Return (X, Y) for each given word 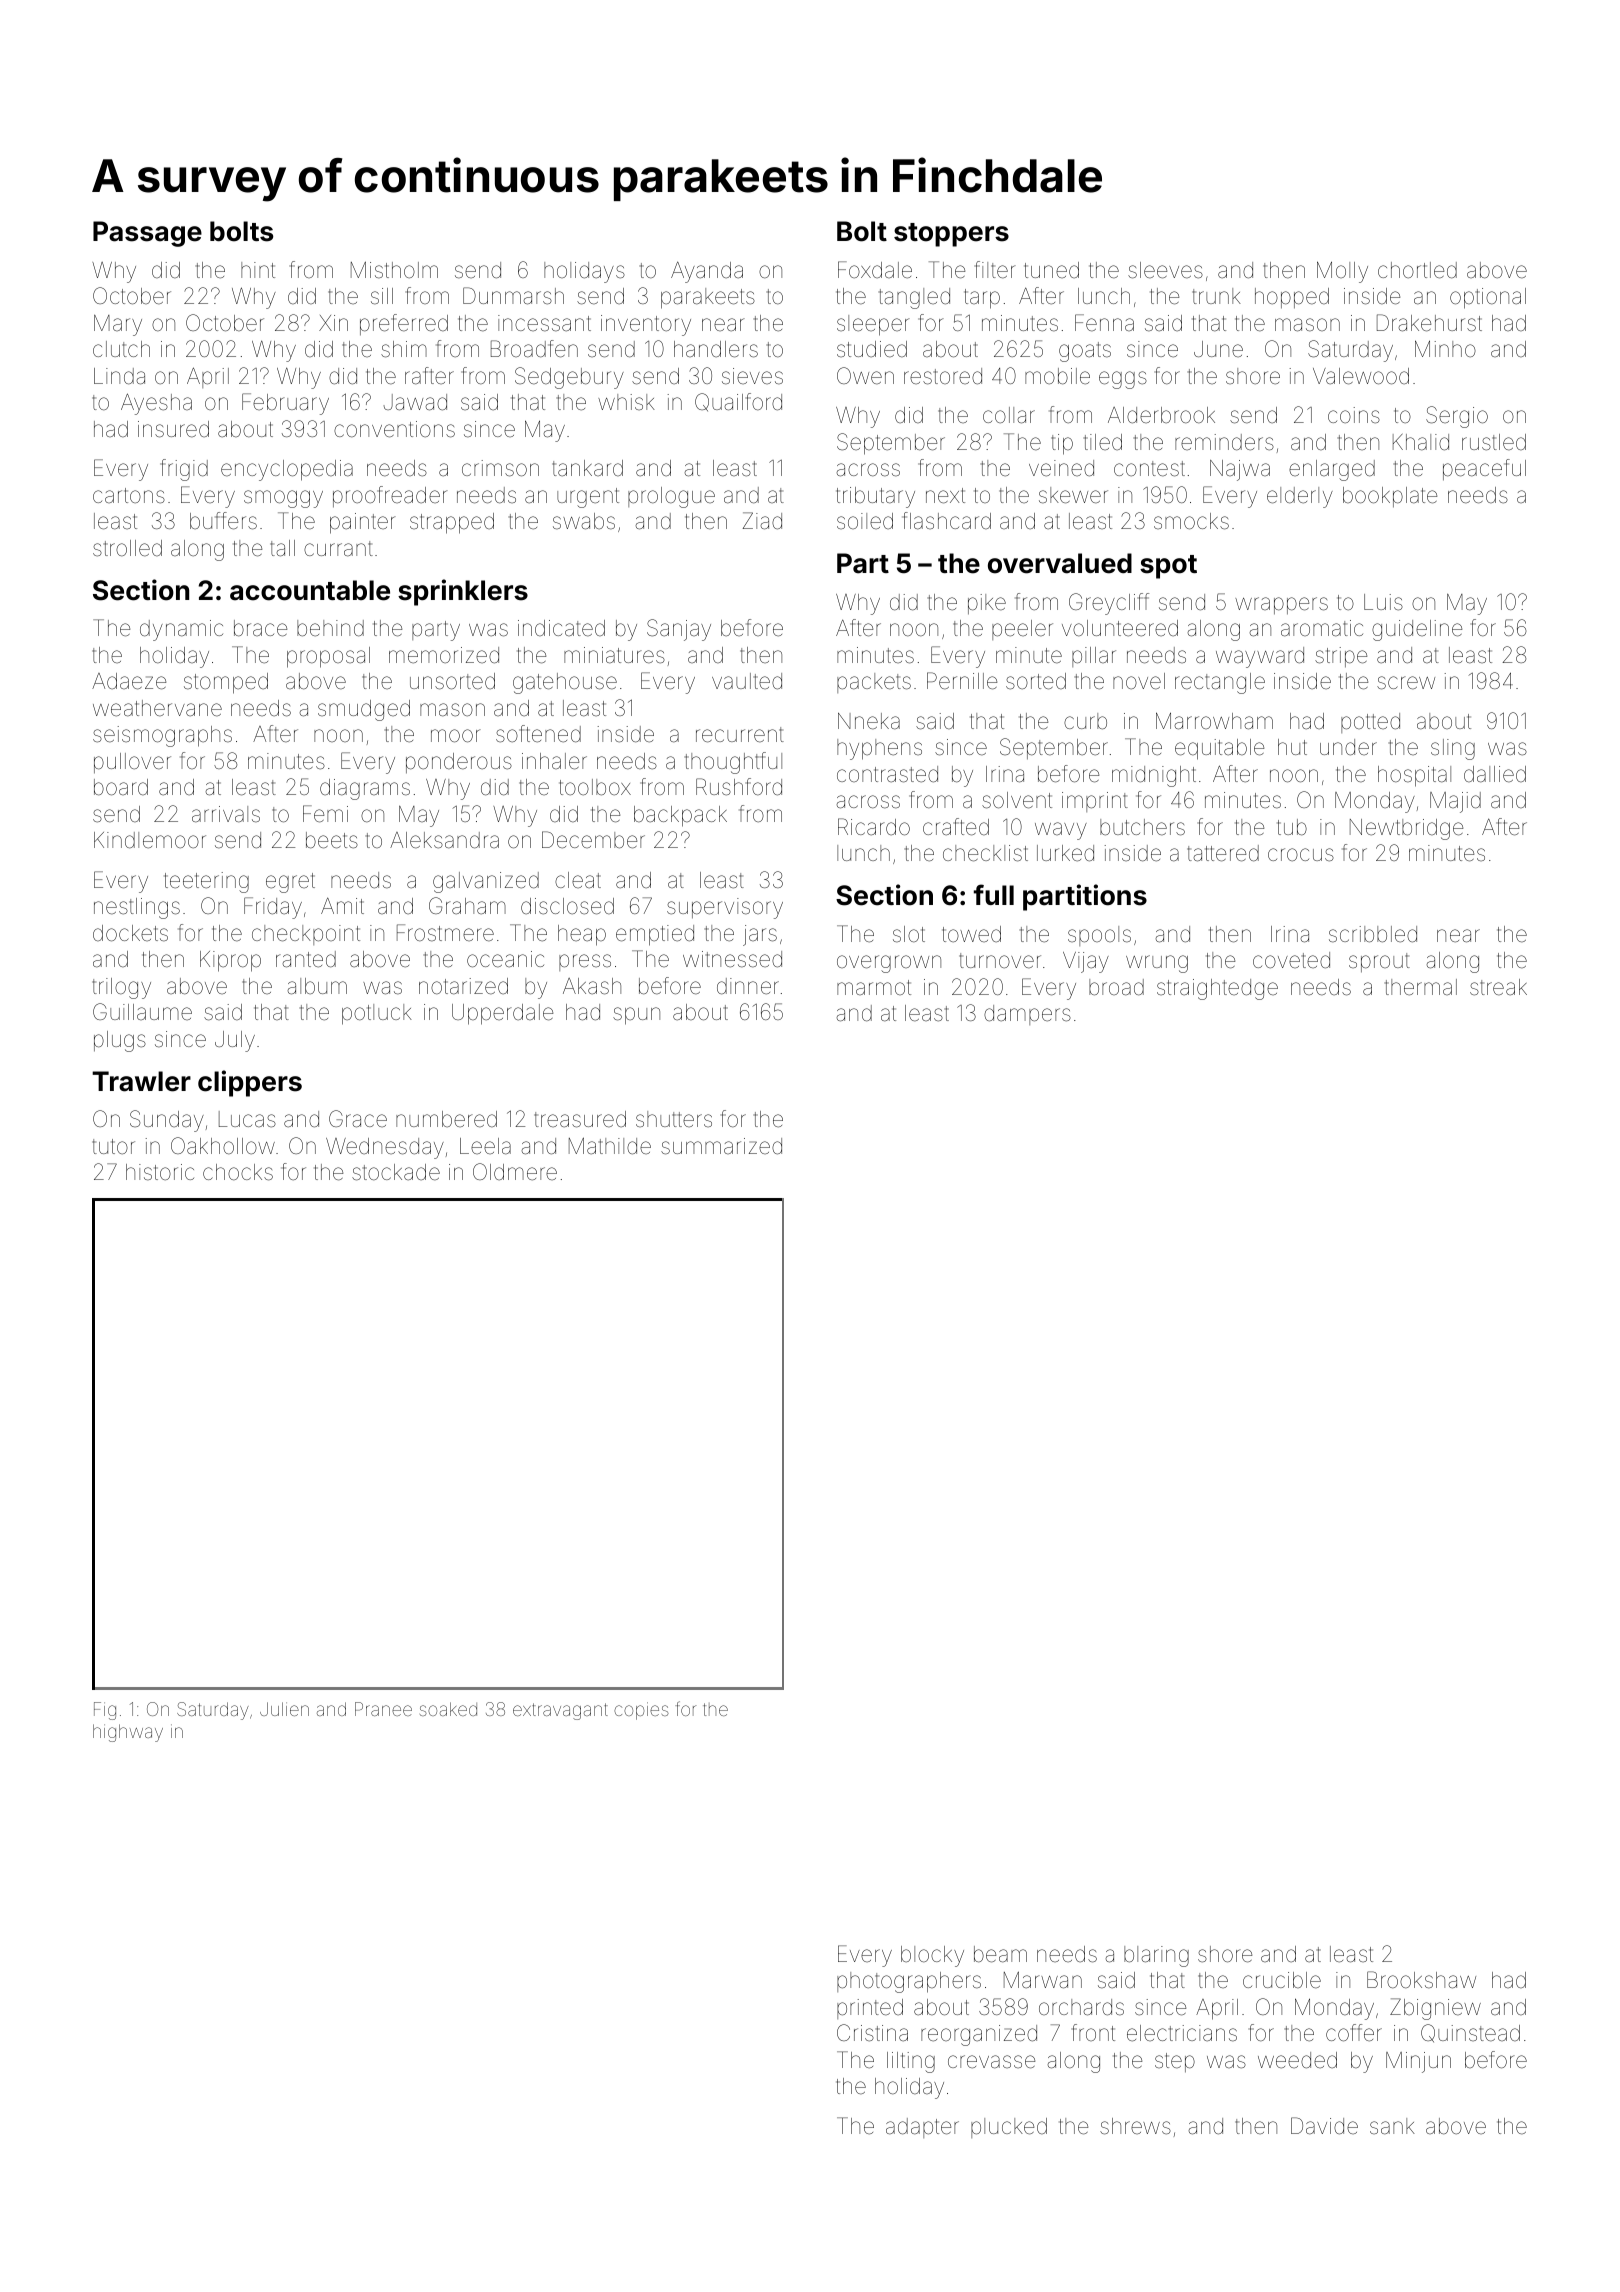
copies (641, 1711)
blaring (1156, 1956)
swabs (584, 521)
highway (128, 1733)
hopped (1292, 298)
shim (404, 349)
